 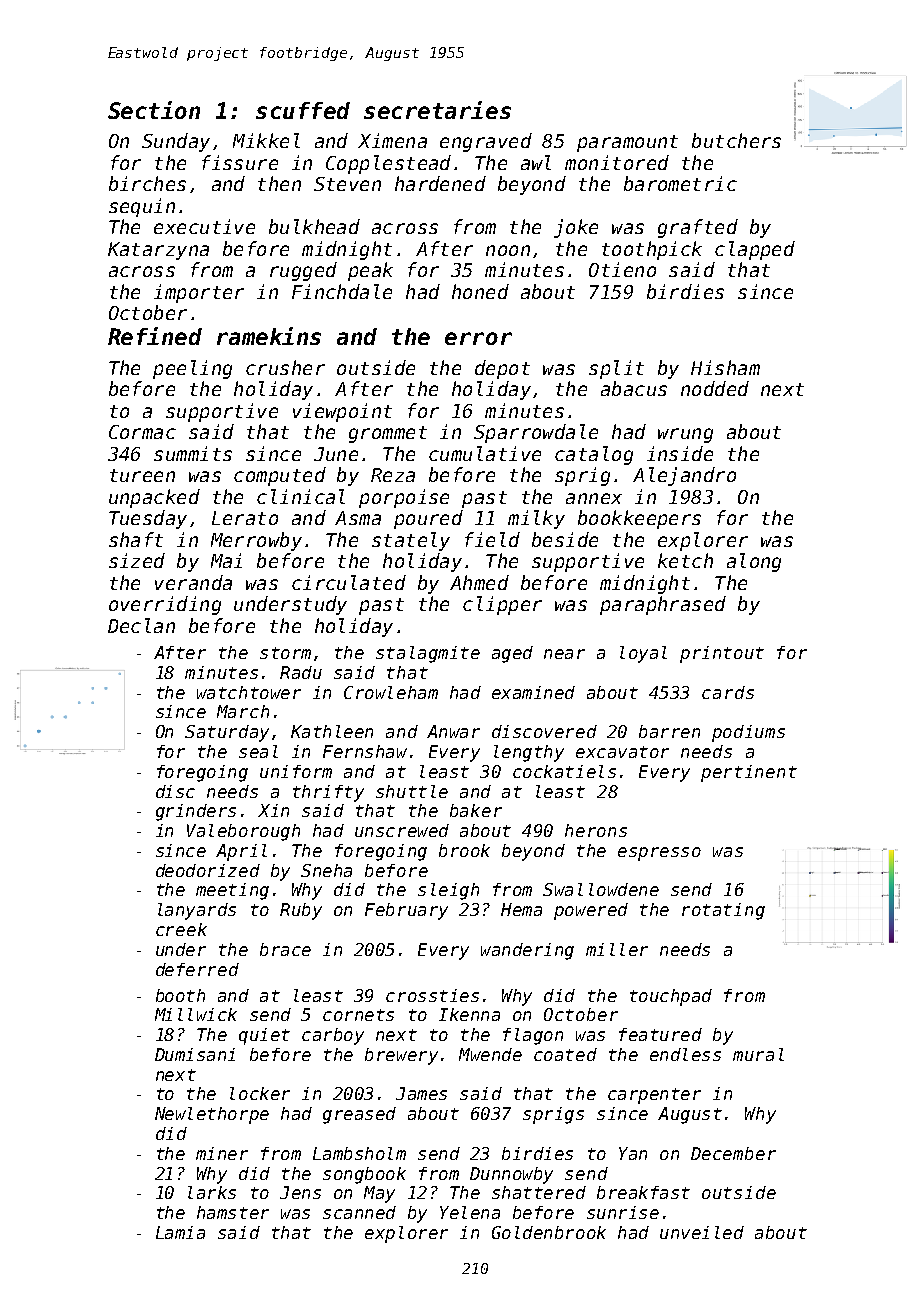 What do you see at coordinates (754, 562) in the screenshot?
I see `along` at bounding box center [754, 562].
